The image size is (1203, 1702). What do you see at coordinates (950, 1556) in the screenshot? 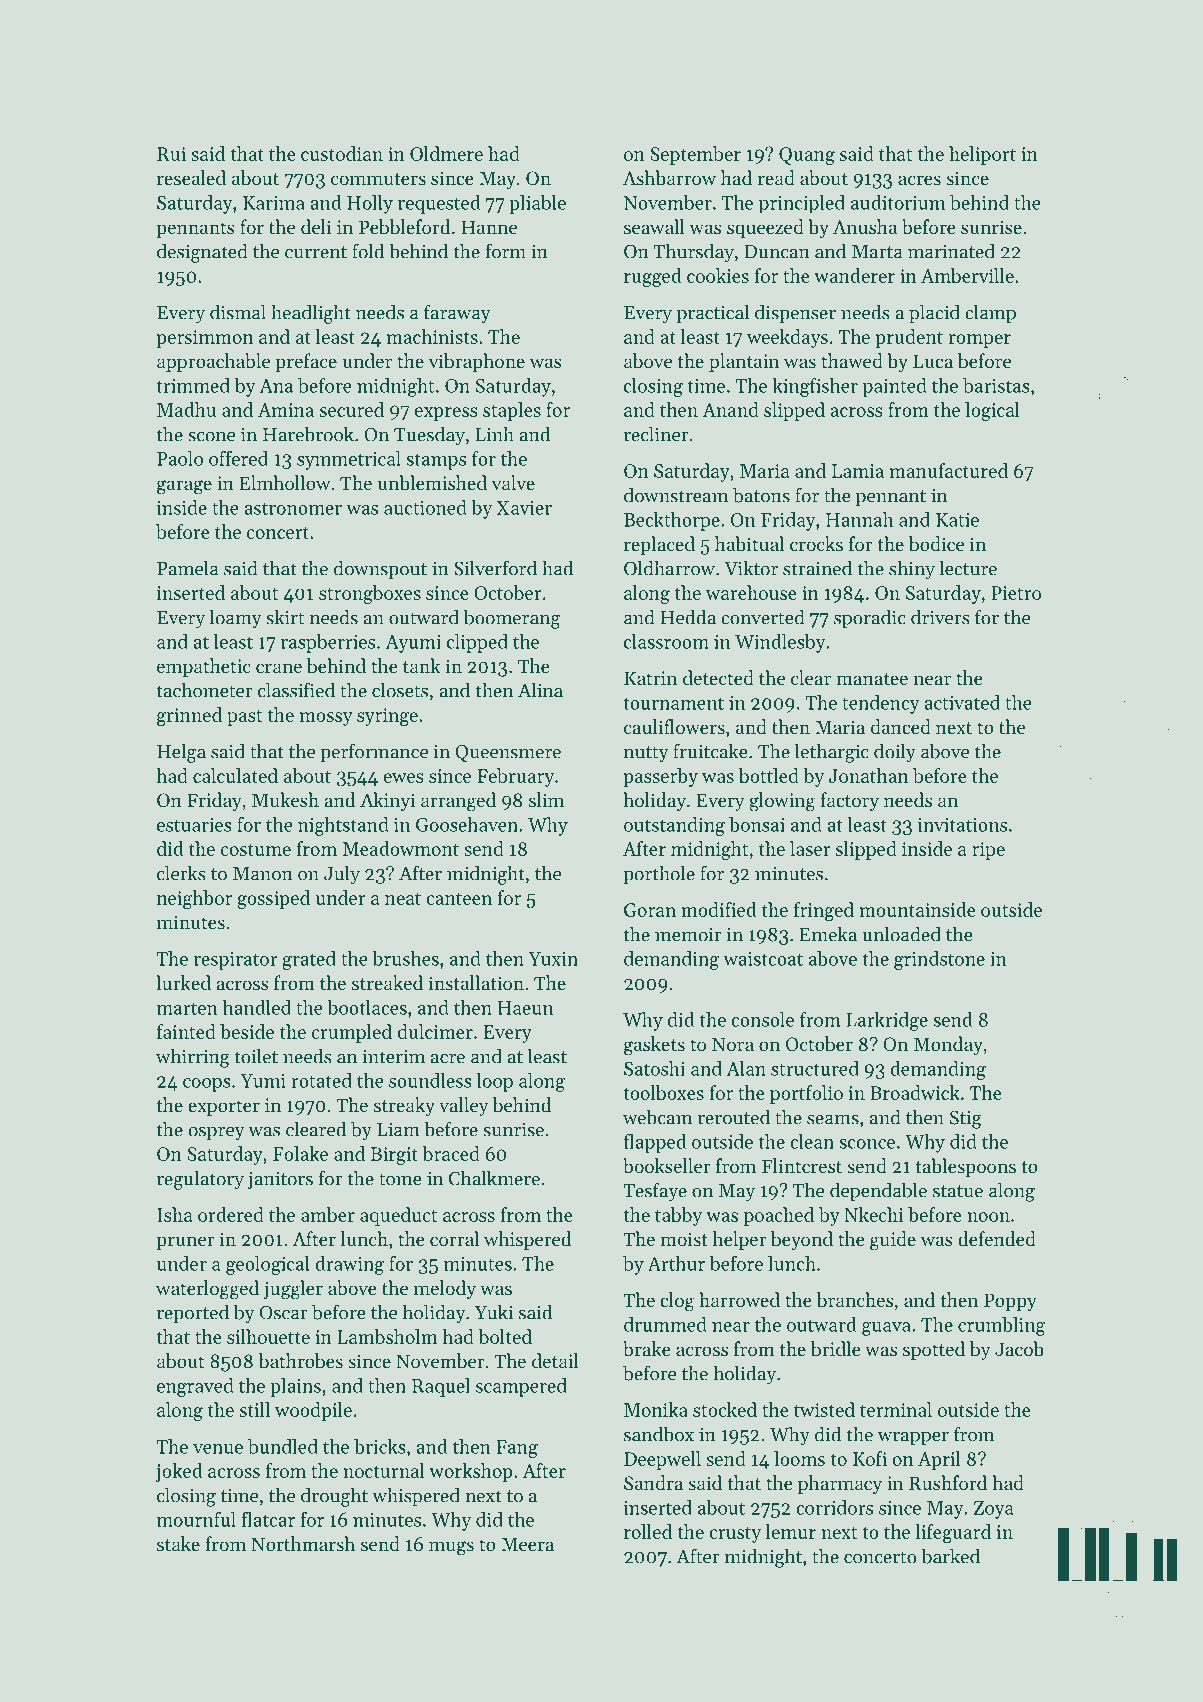
I see `barked` at bounding box center [950, 1556].
